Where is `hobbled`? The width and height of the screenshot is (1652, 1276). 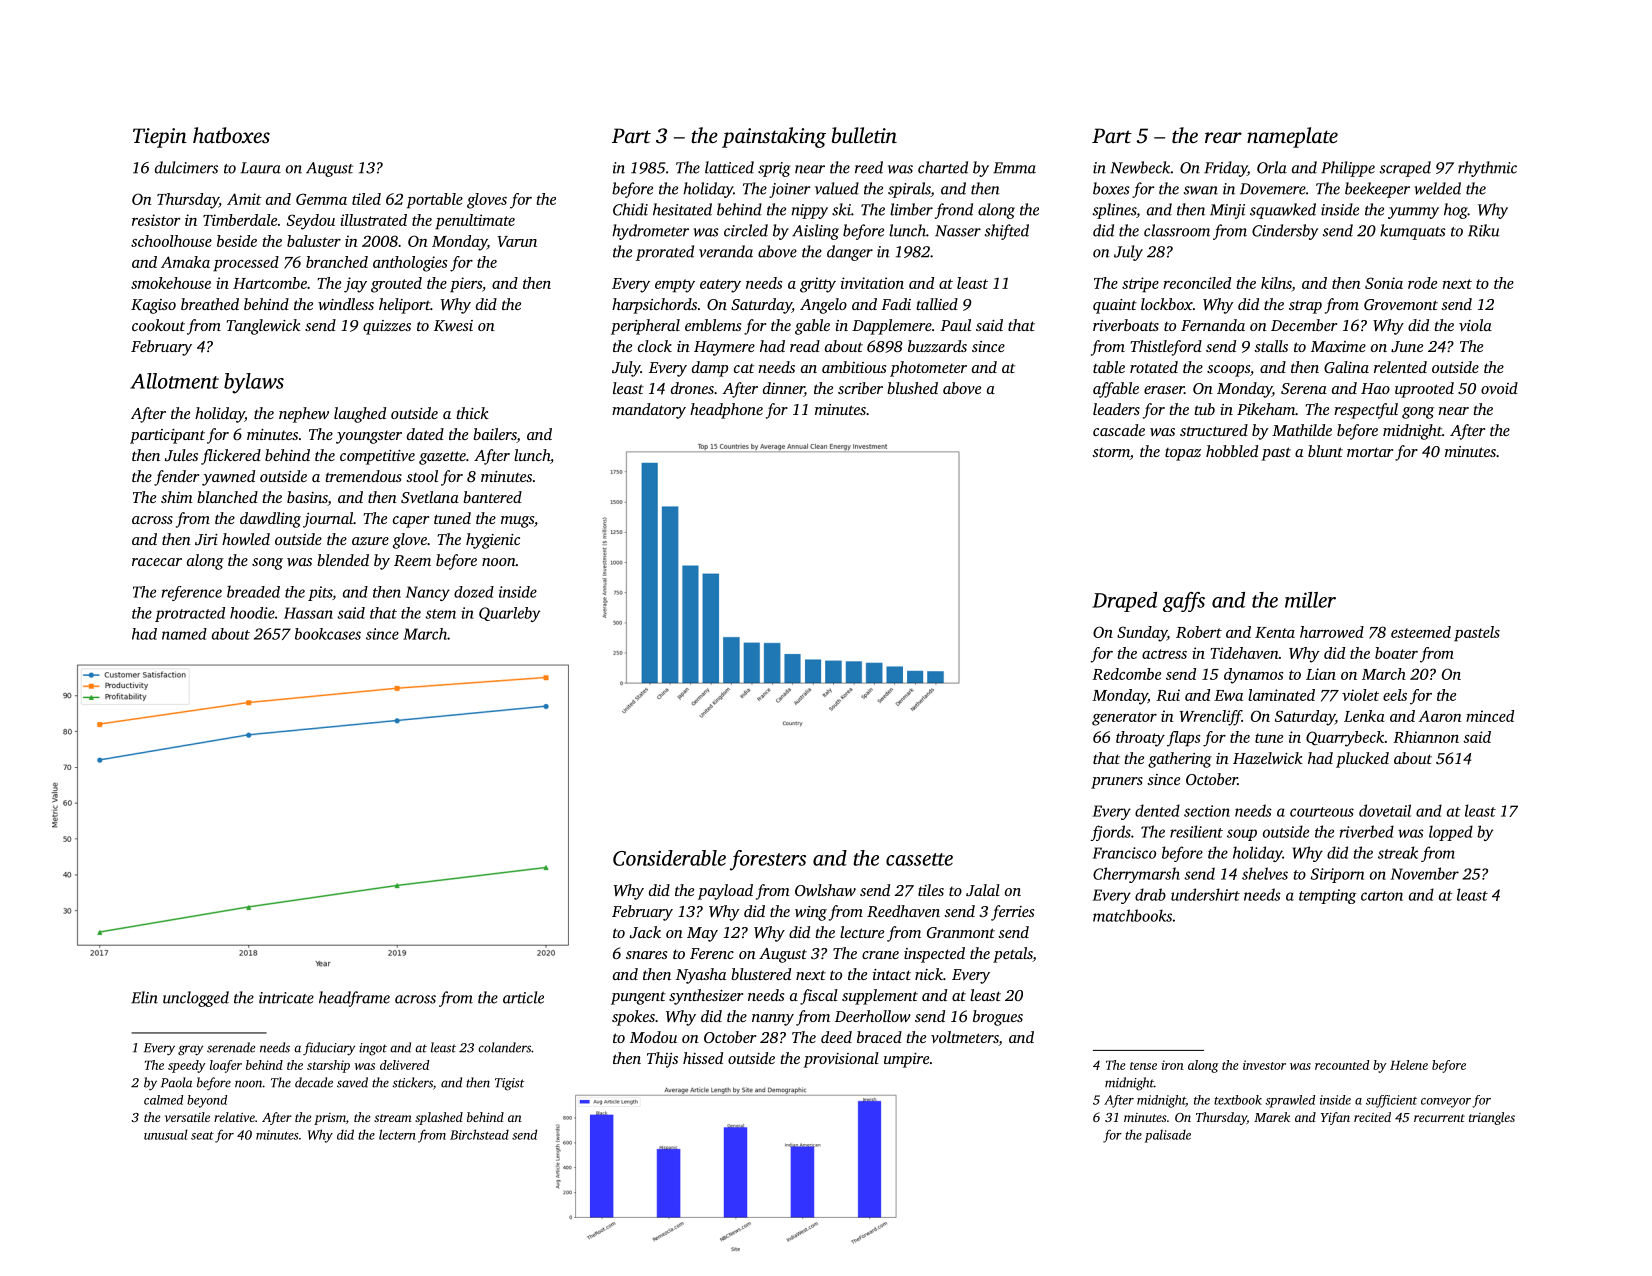
hobbled is located at coordinates (1232, 451).
